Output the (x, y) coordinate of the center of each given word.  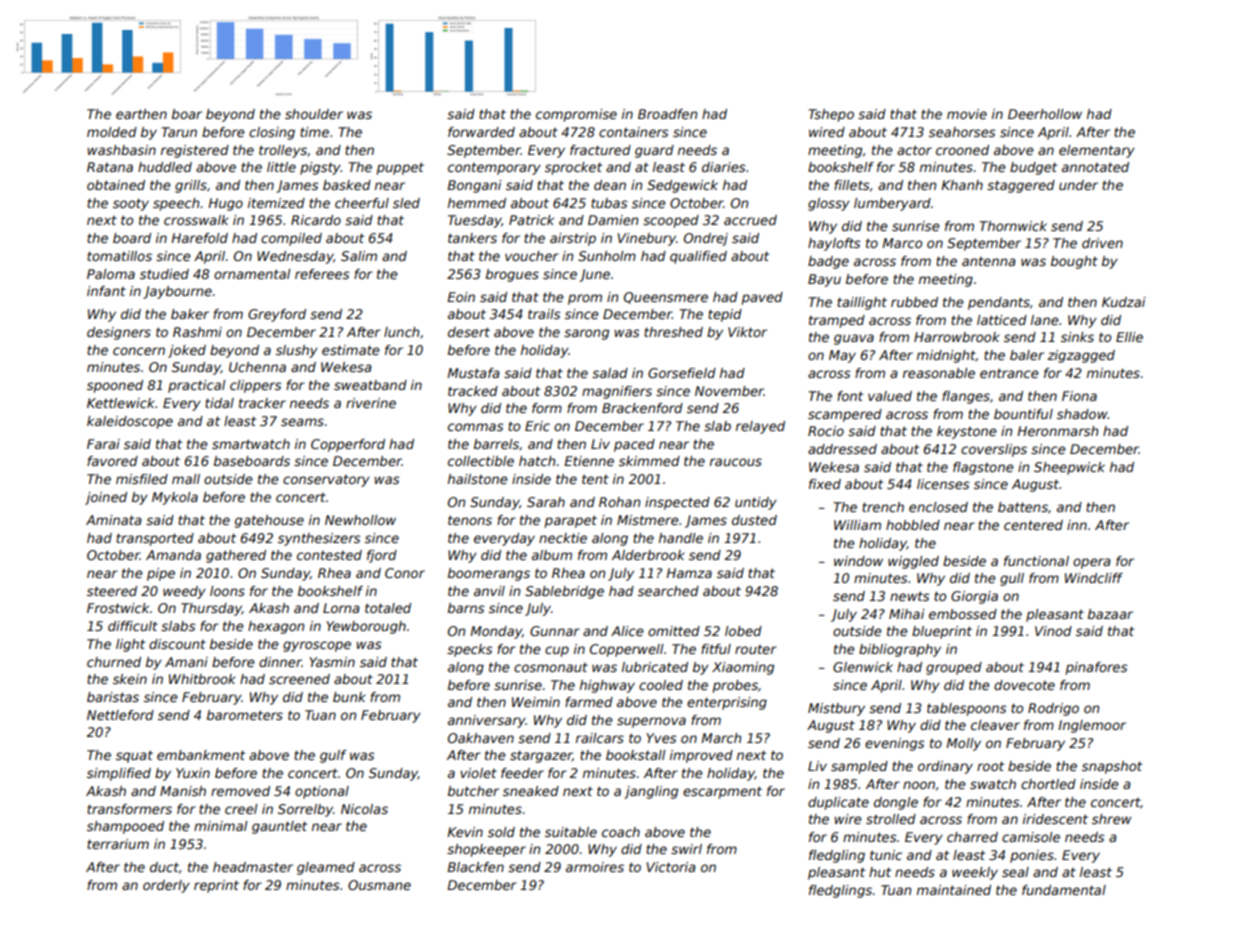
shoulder (314, 114)
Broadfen (667, 114)
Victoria (671, 867)
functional (1036, 561)
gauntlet (279, 827)
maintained (954, 890)
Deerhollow (1045, 114)
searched (668, 591)
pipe (161, 574)
